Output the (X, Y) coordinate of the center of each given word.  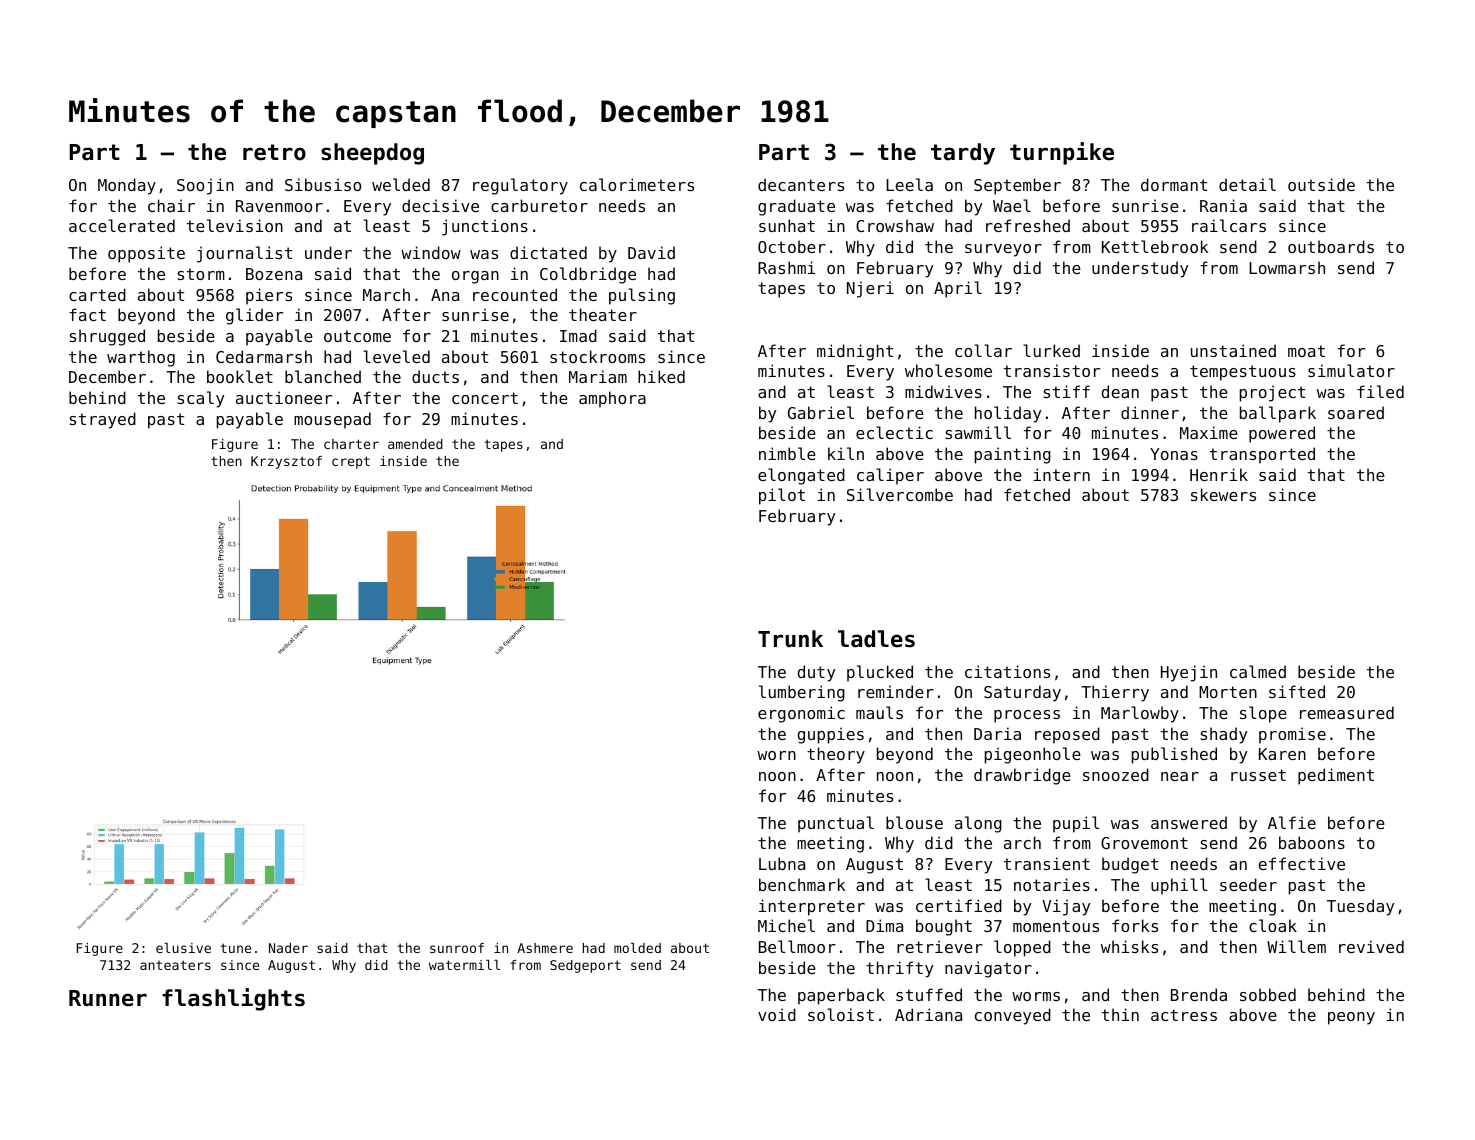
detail (1247, 184)
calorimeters (637, 184)
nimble (787, 453)
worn (776, 755)
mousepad (332, 420)
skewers (1223, 494)
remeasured (1347, 712)
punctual (836, 824)
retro (274, 152)
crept (351, 462)
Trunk (790, 639)
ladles (876, 639)
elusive (183, 948)
